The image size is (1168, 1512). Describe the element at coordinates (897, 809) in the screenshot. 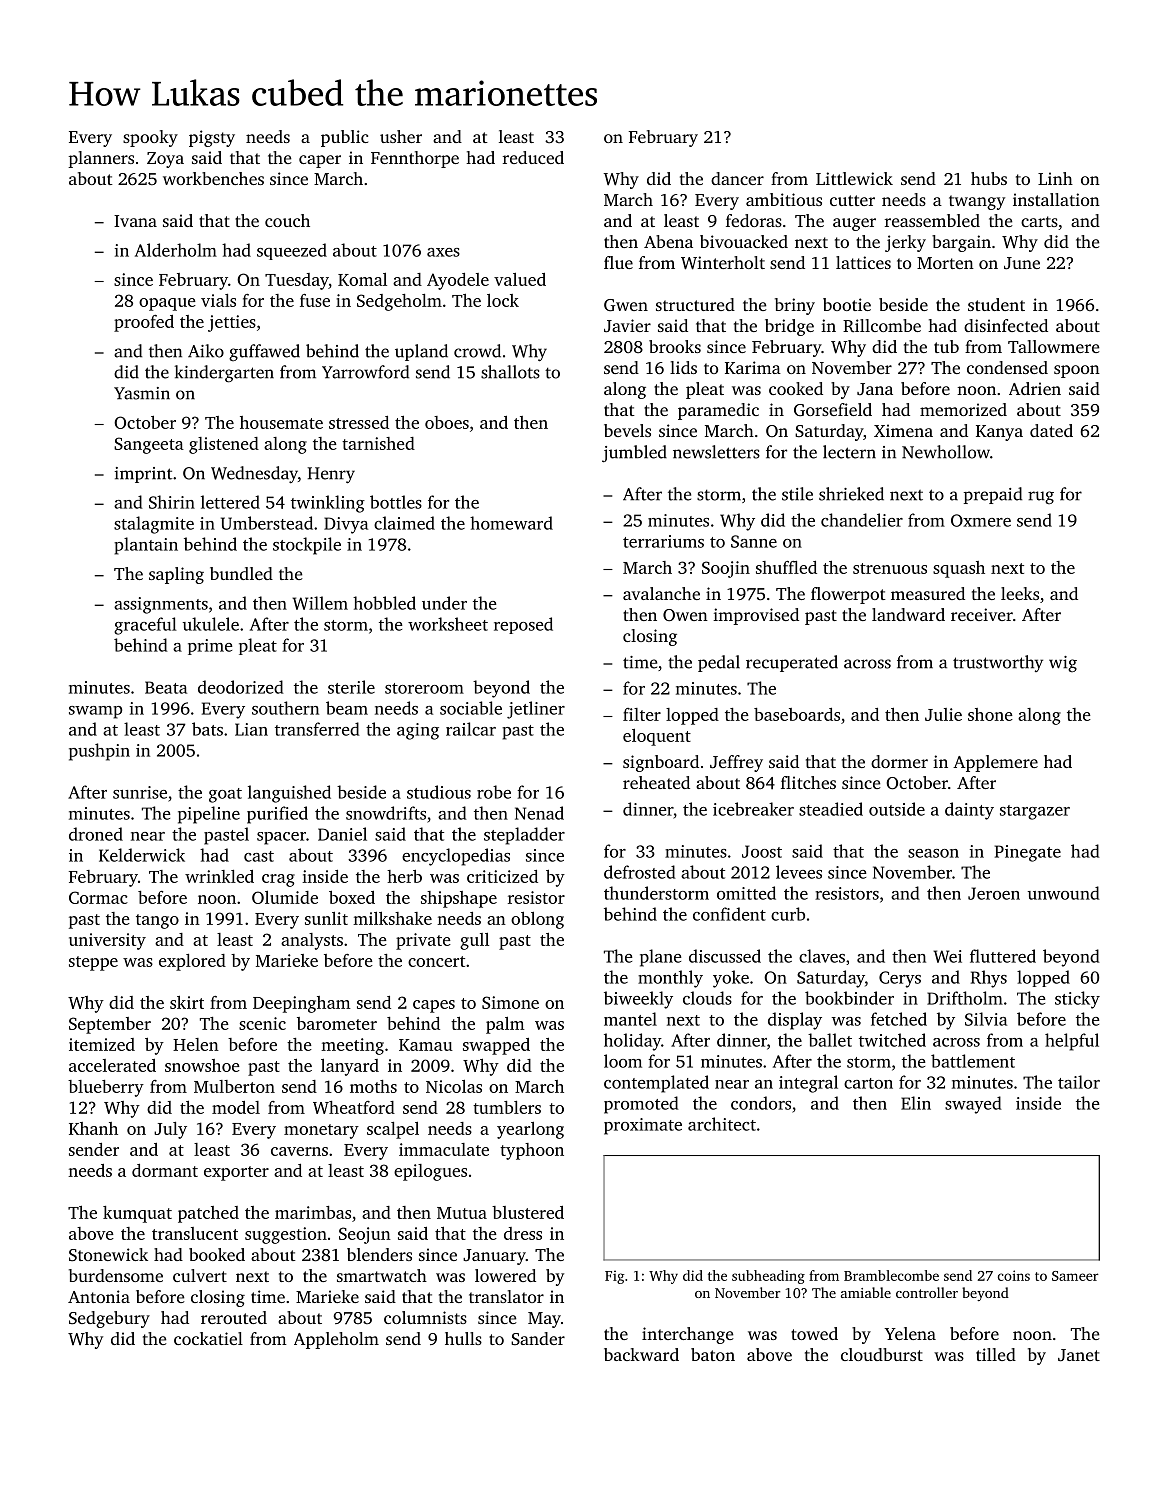

I see `outside` at that location.
